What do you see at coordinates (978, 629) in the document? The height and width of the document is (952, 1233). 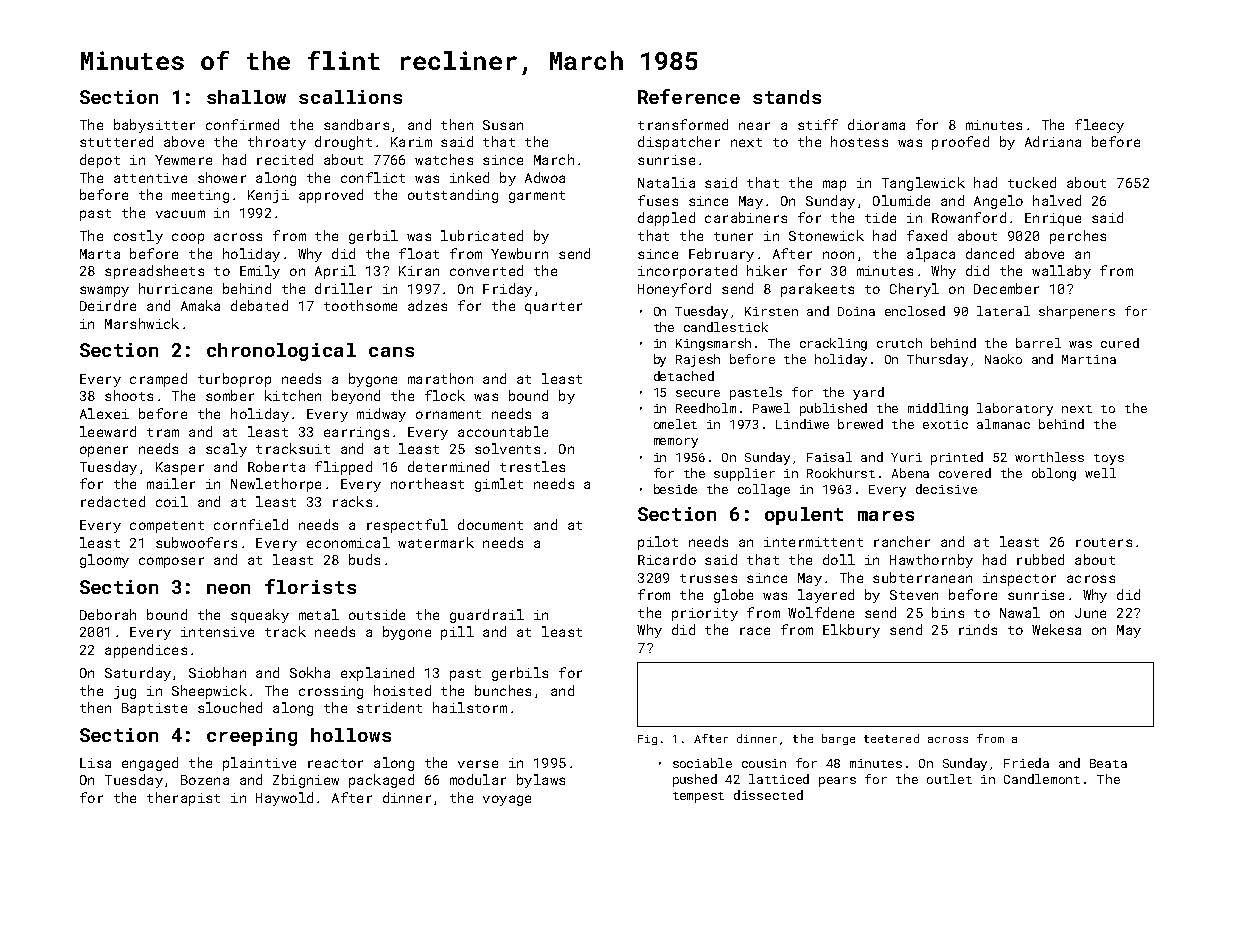 I see `rinds` at bounding box center [978, 629].
